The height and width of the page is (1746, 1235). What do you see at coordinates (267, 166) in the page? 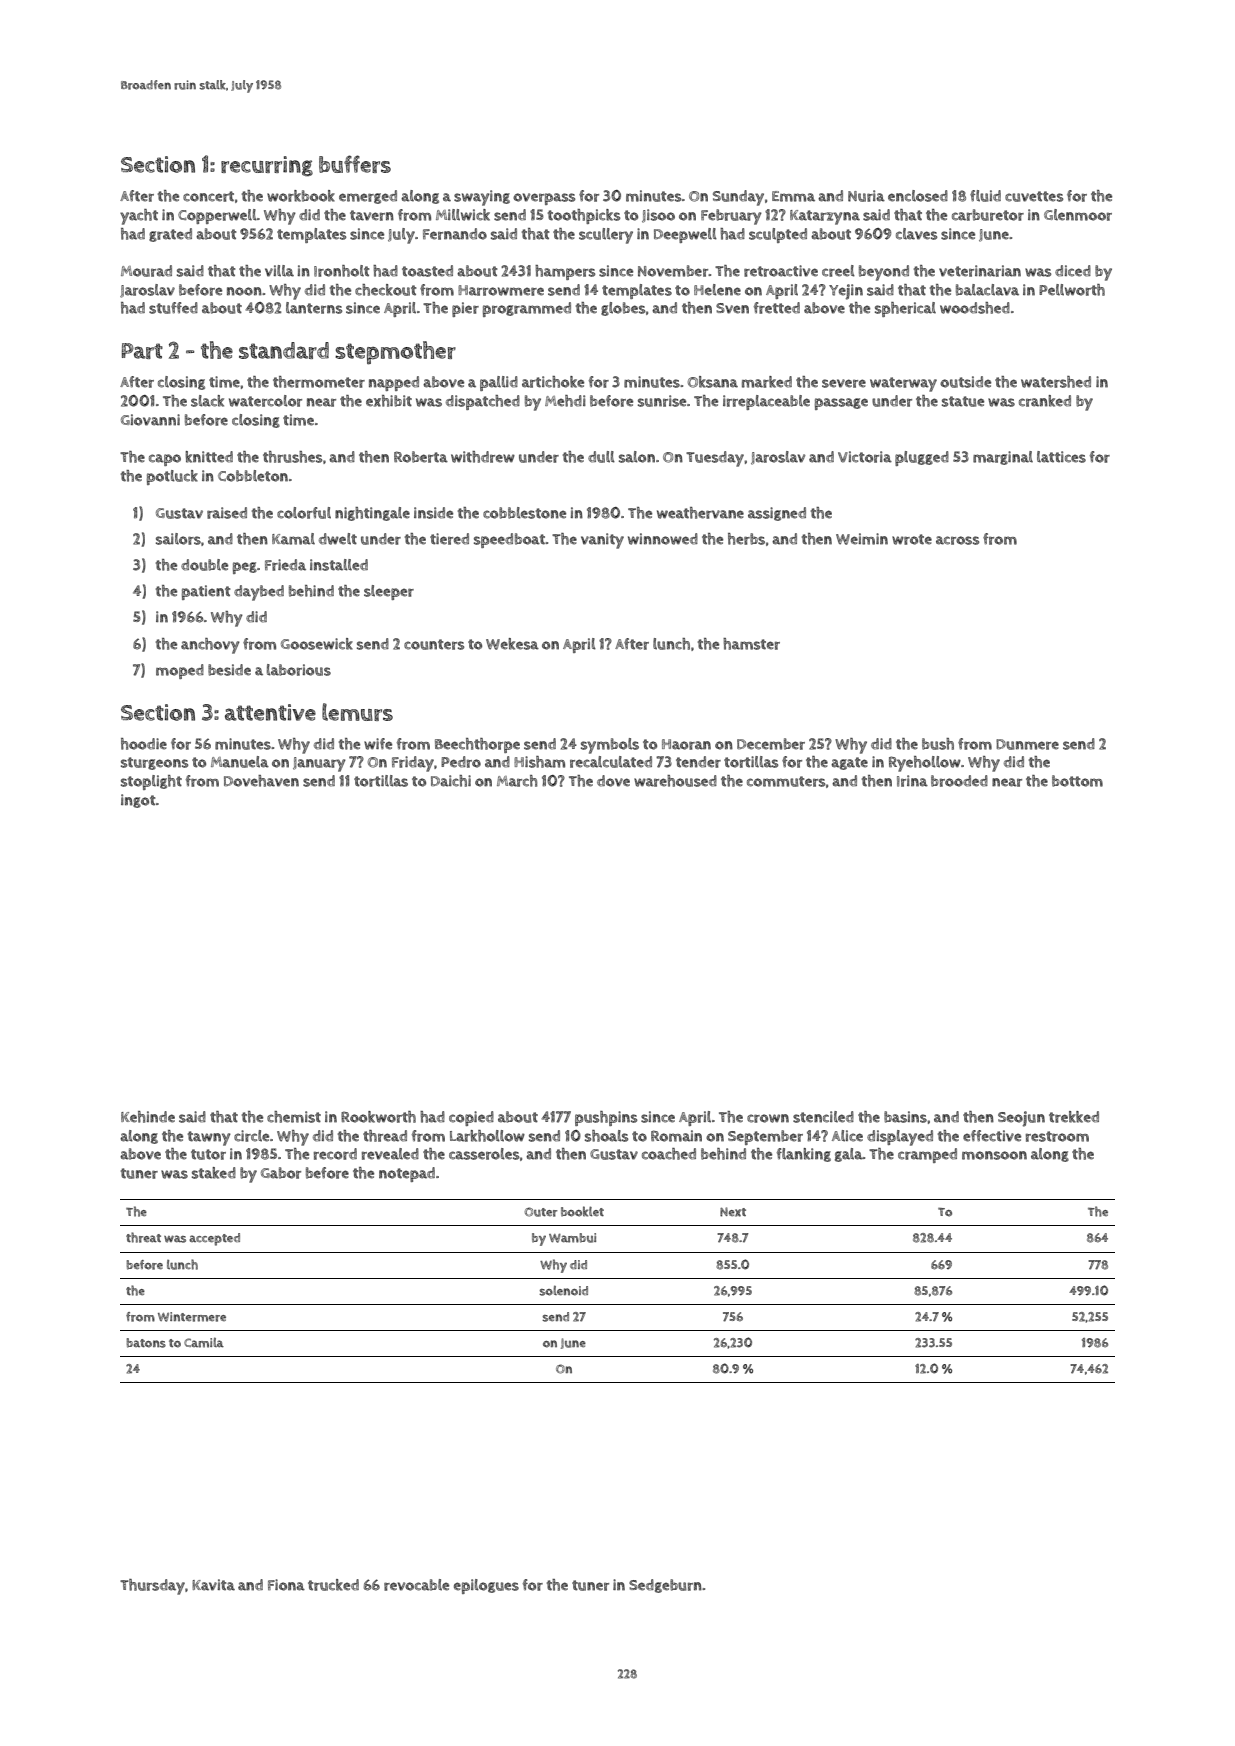
I see `recurring` at bounding box center [267, 166].
